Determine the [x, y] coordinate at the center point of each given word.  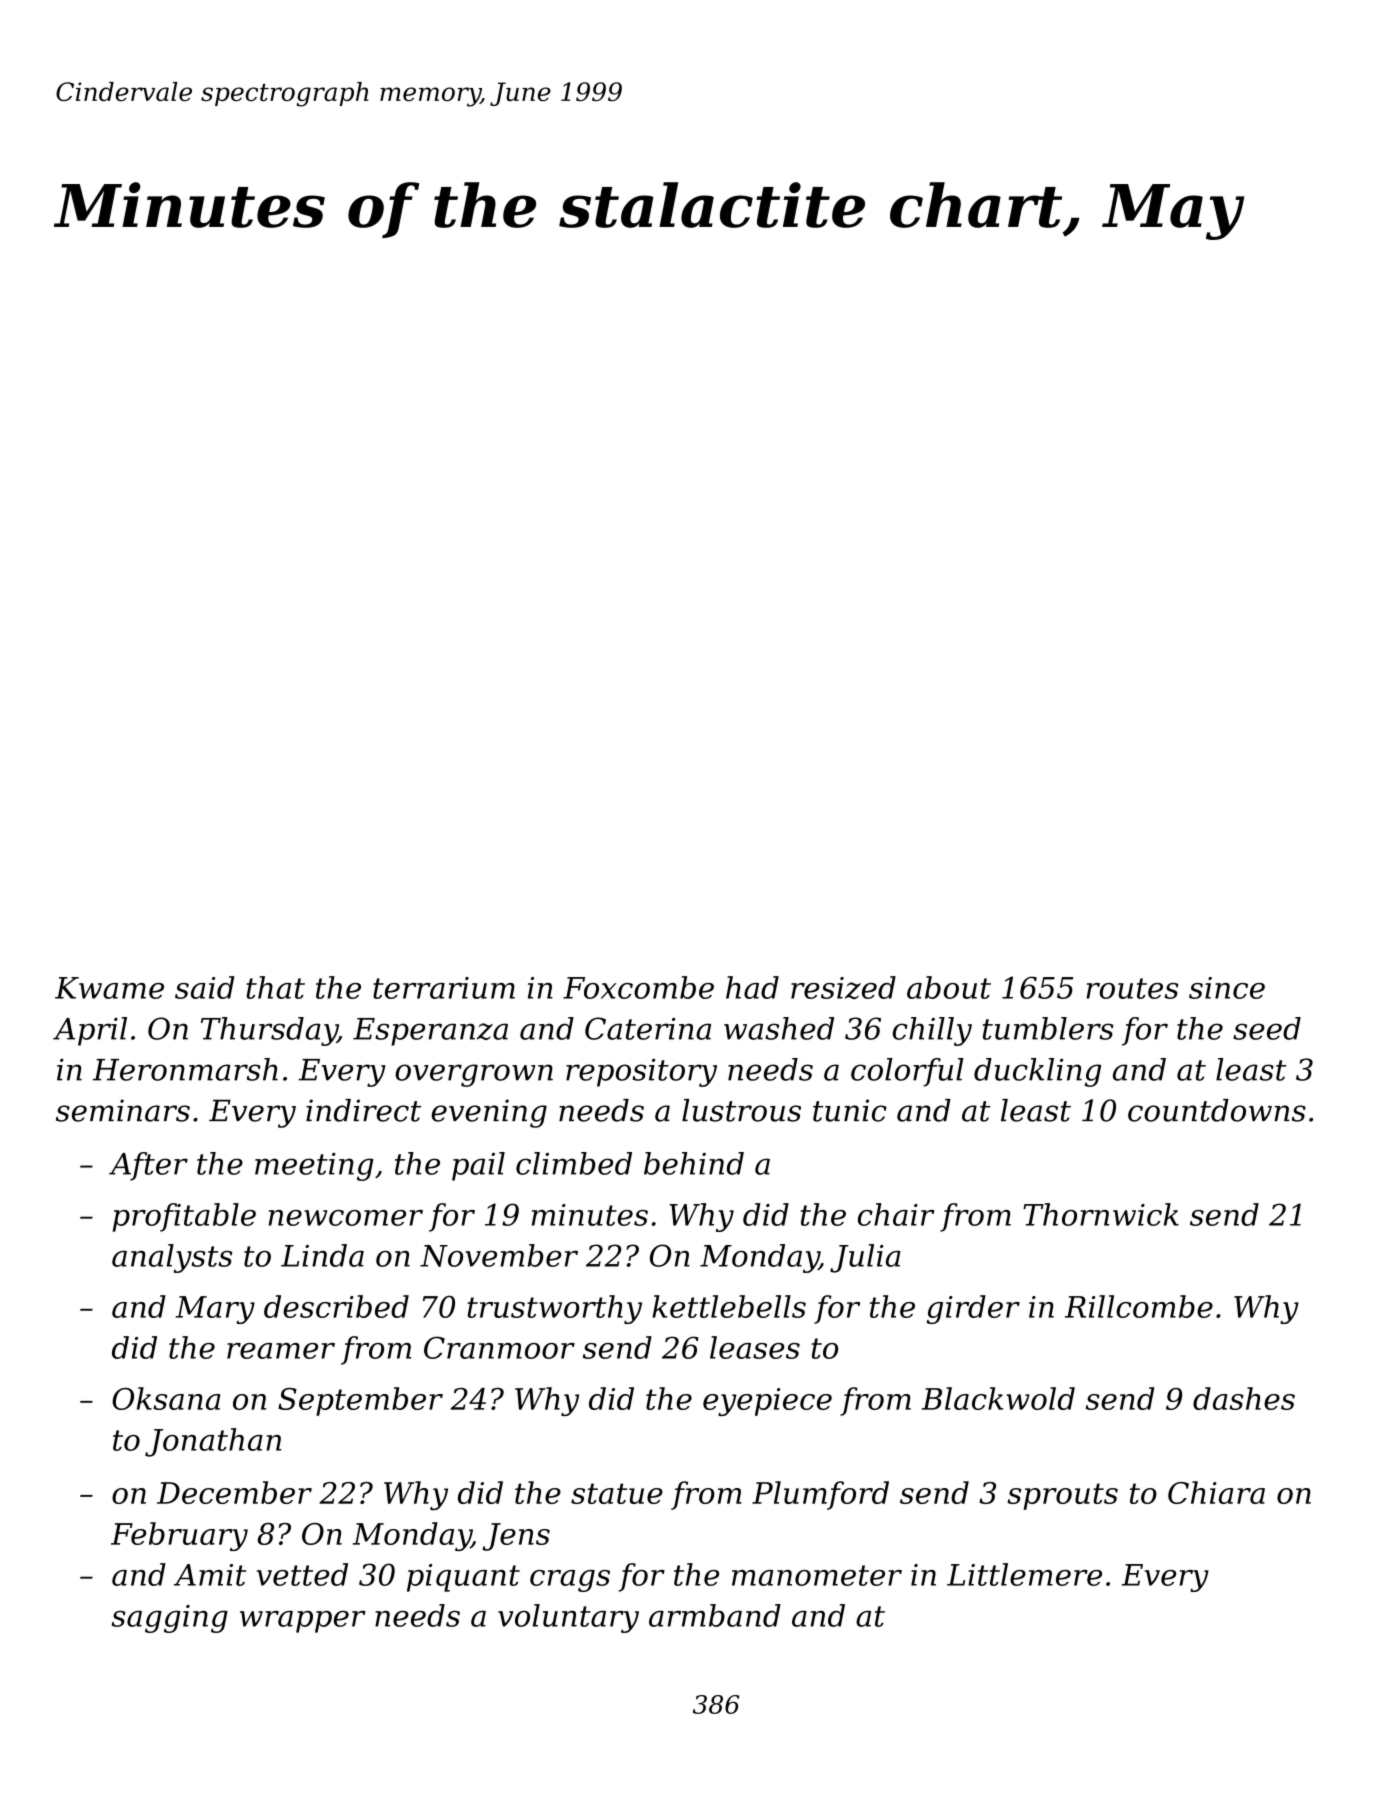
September [360, 1401]
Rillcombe [1139, 1306]
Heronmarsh [185, 1069]
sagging [170, 1619]
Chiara [1216, 1492]
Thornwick [1101, 1214]
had [752, 987]
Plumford [820, 1495]
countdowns [1217, 1110]
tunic [850, 1110]
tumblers [1048, 1028]
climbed [574, 1163]
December [234, 1492]
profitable [184, 1217]
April [90, 1031]
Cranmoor [499, 1347]
